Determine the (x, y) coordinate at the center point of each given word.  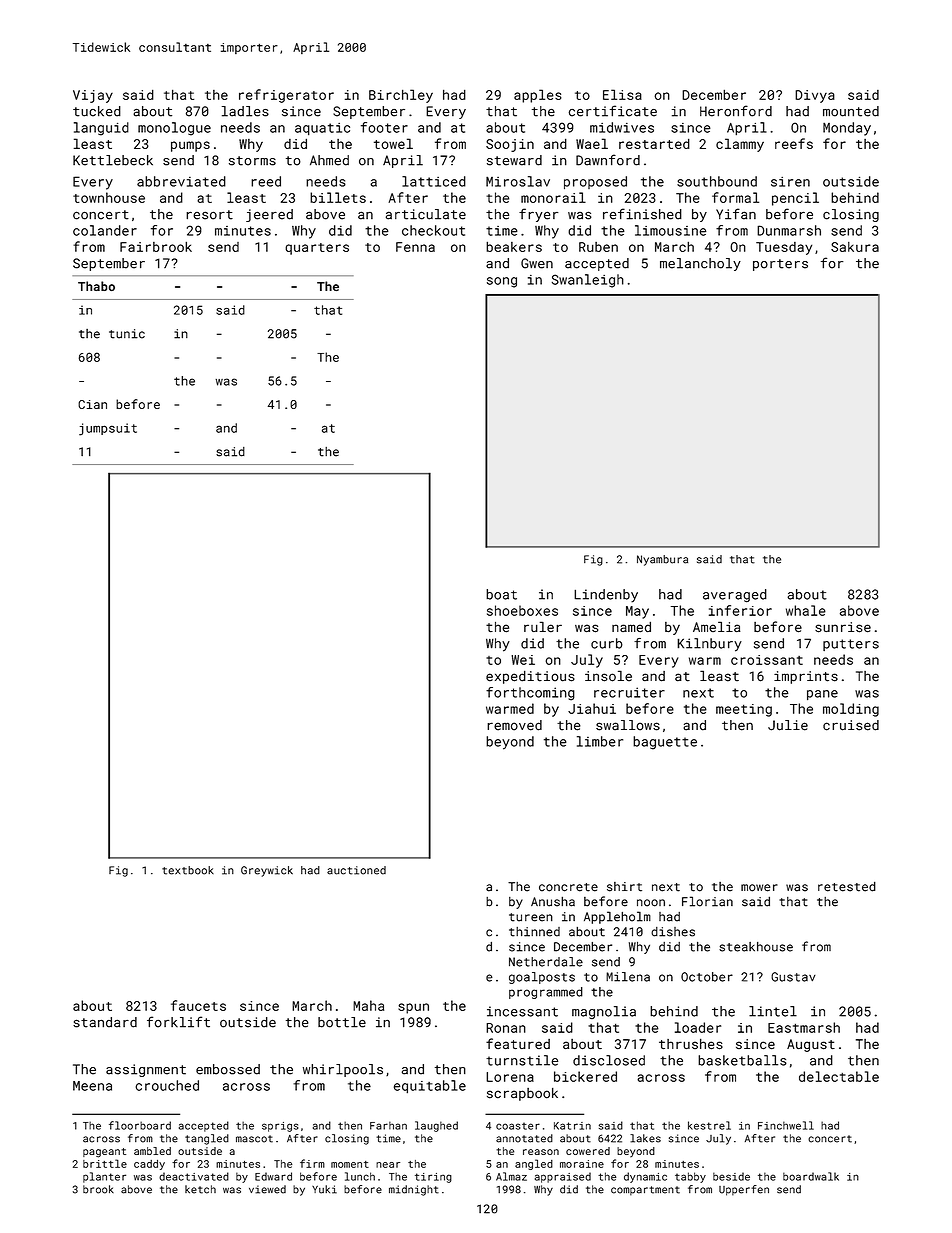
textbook (188, 870)
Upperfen (744, 1190)
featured (518, 1043)
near (388, 1165)
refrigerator (286, 96)
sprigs (280, 1127)
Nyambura (662, 560)
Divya (815, 96)
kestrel (709, 1125)
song (502, 282)
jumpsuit (108, 429)
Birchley (401, 96)
